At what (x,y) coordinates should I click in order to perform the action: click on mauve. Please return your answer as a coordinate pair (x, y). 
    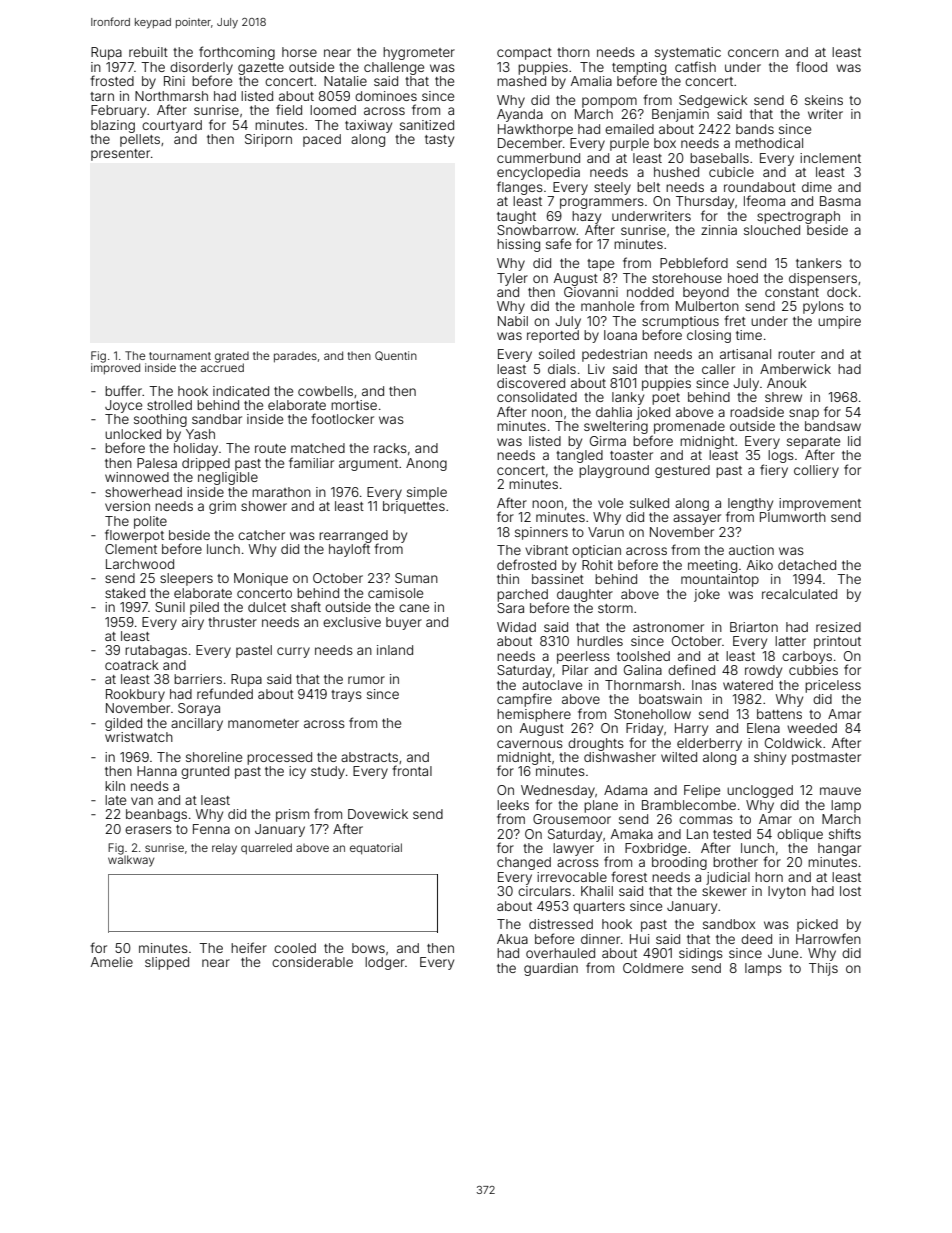
    Looking at the image, I should click on (840, 791).
